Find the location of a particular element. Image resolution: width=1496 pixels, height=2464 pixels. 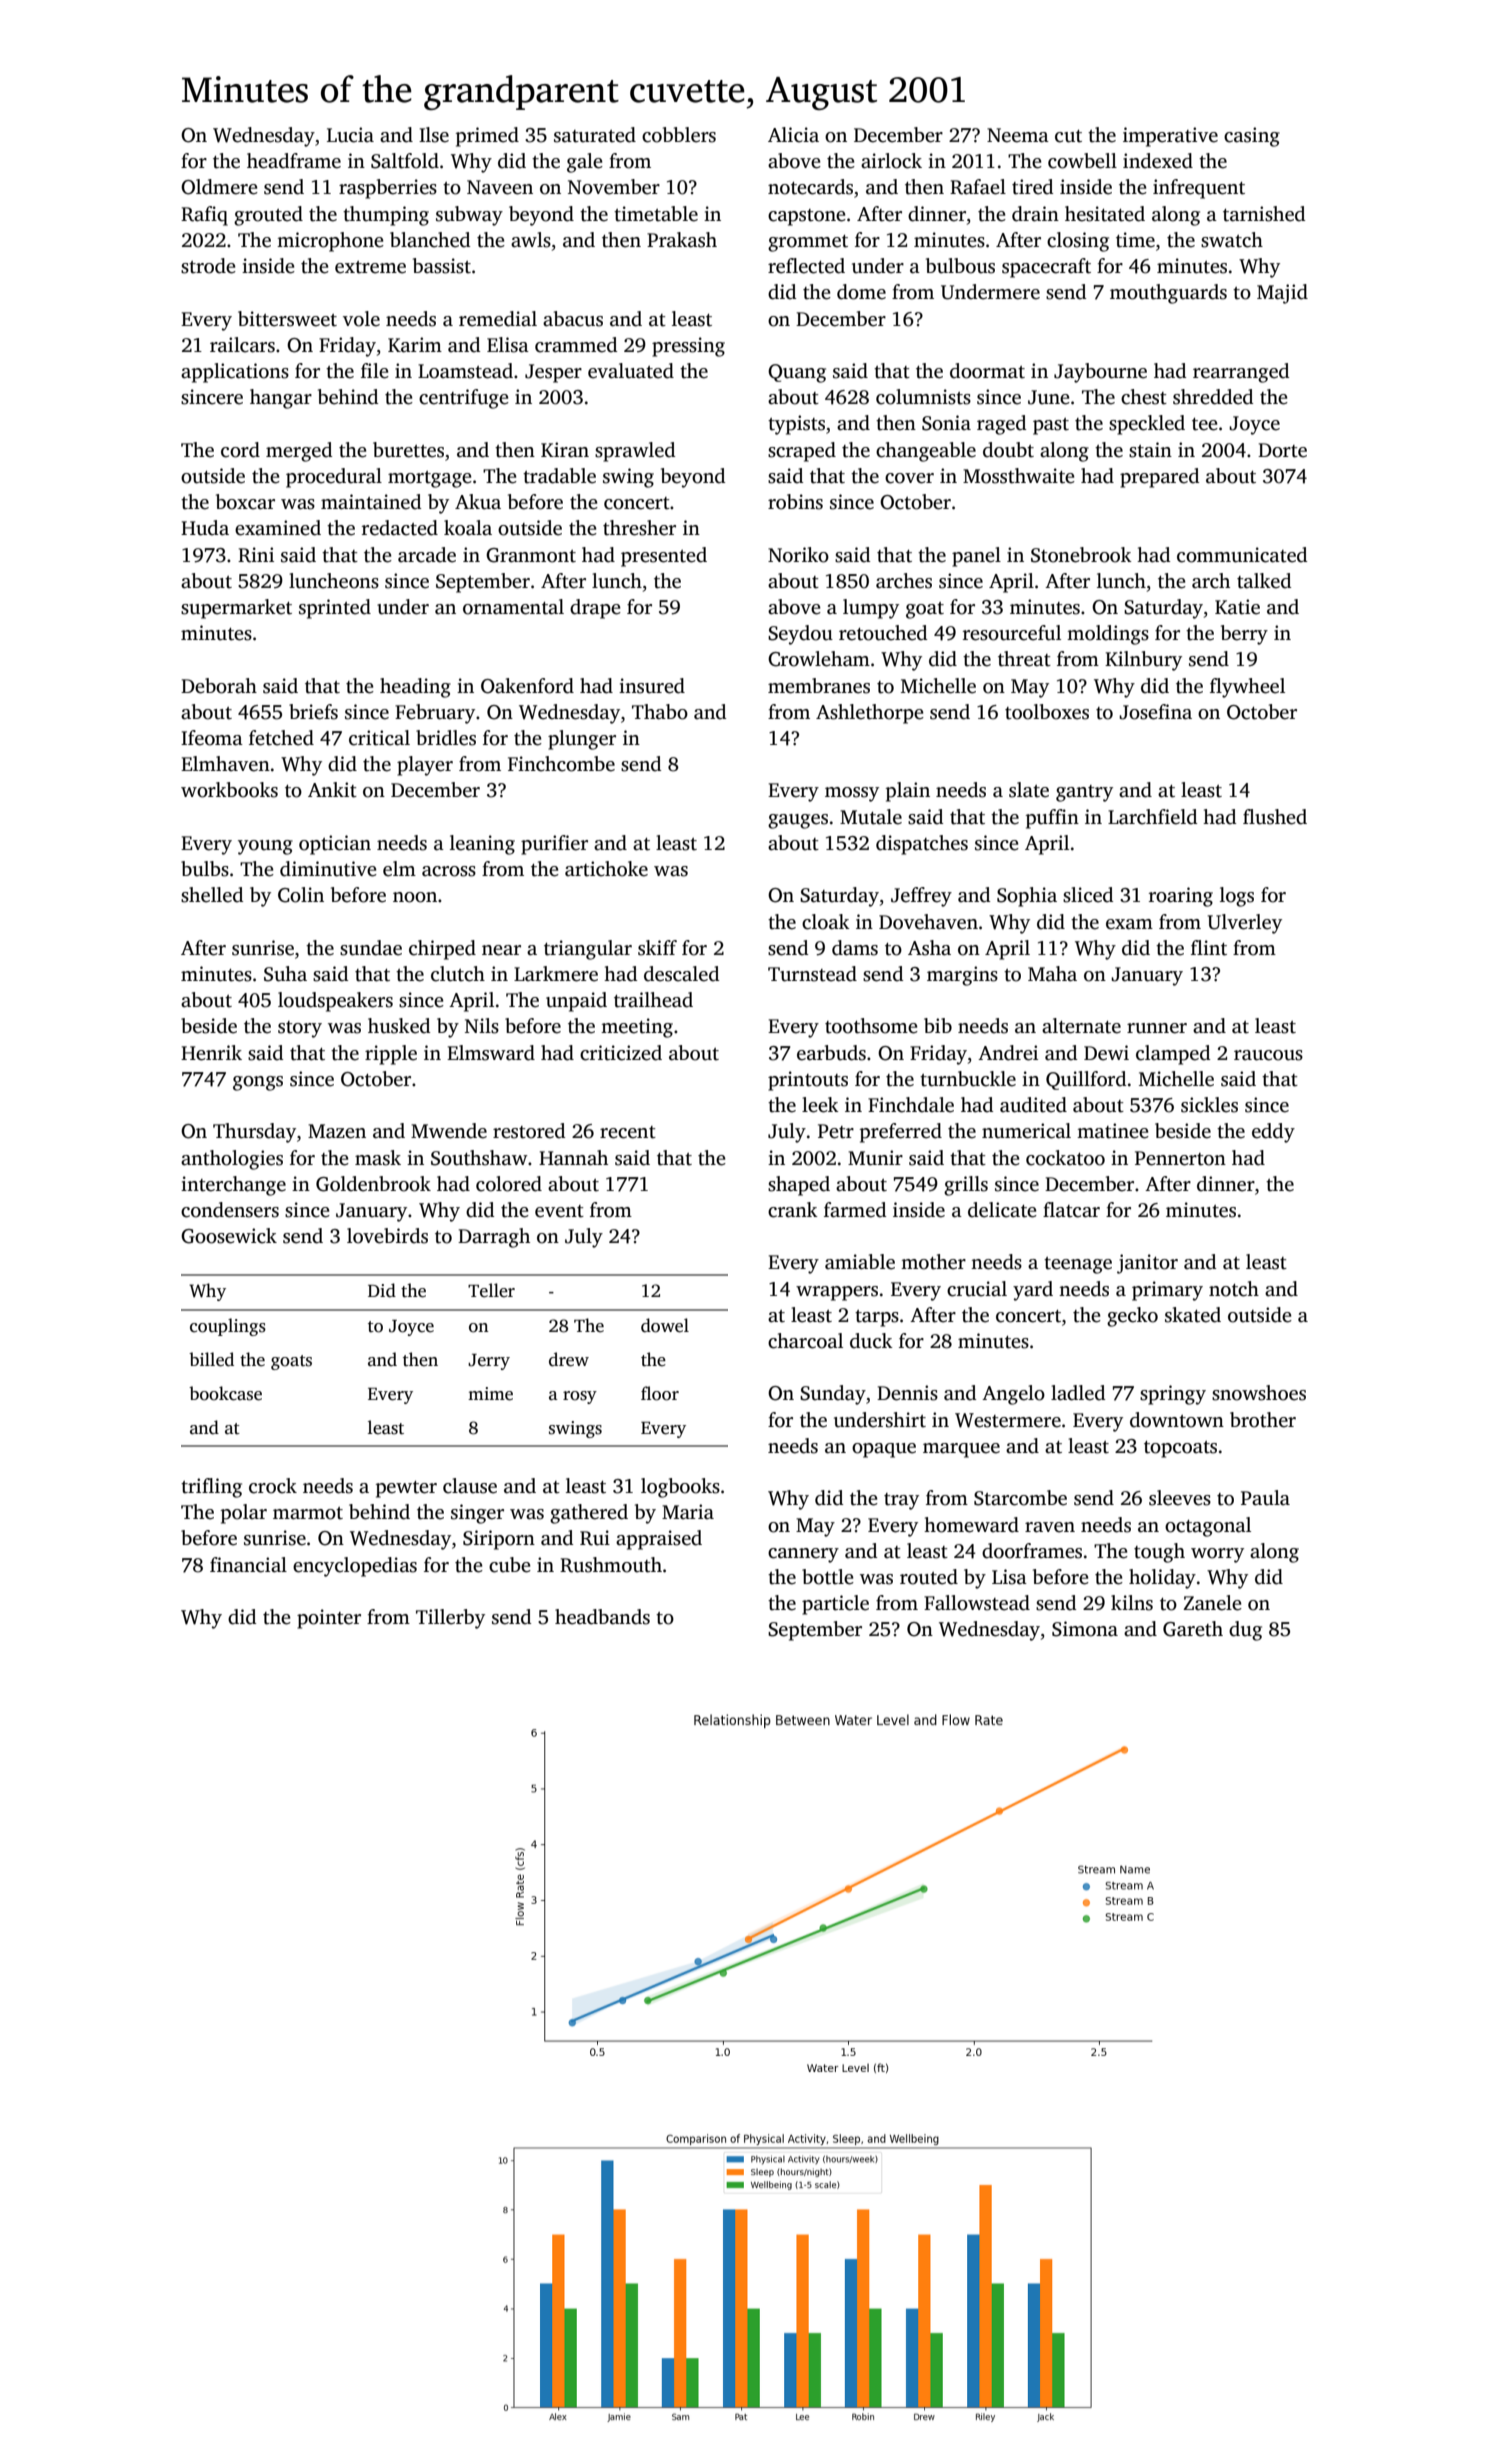

Jaybourne is located at coordinates (1100, 373).
